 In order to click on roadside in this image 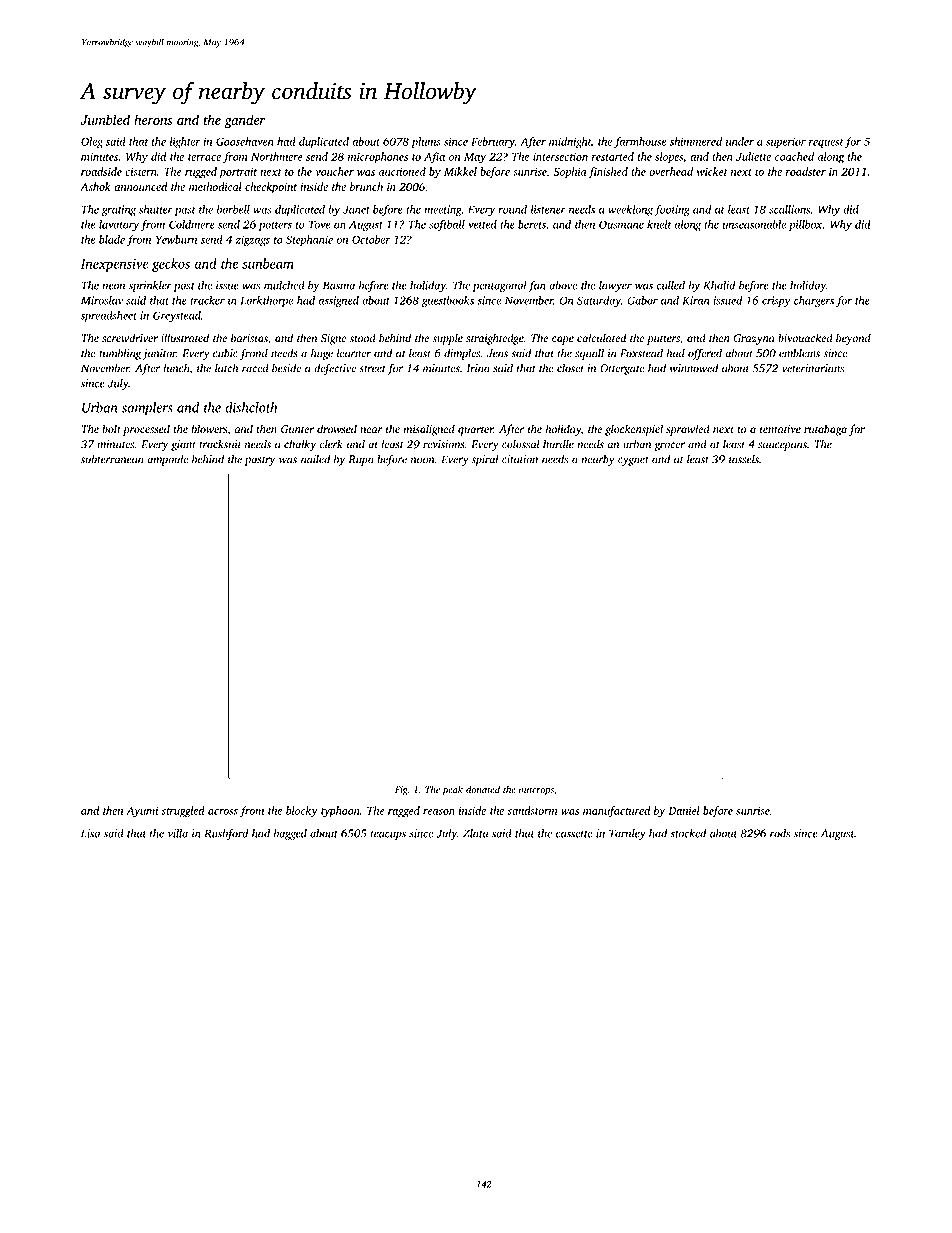, I will do `click(101, 171)`.
